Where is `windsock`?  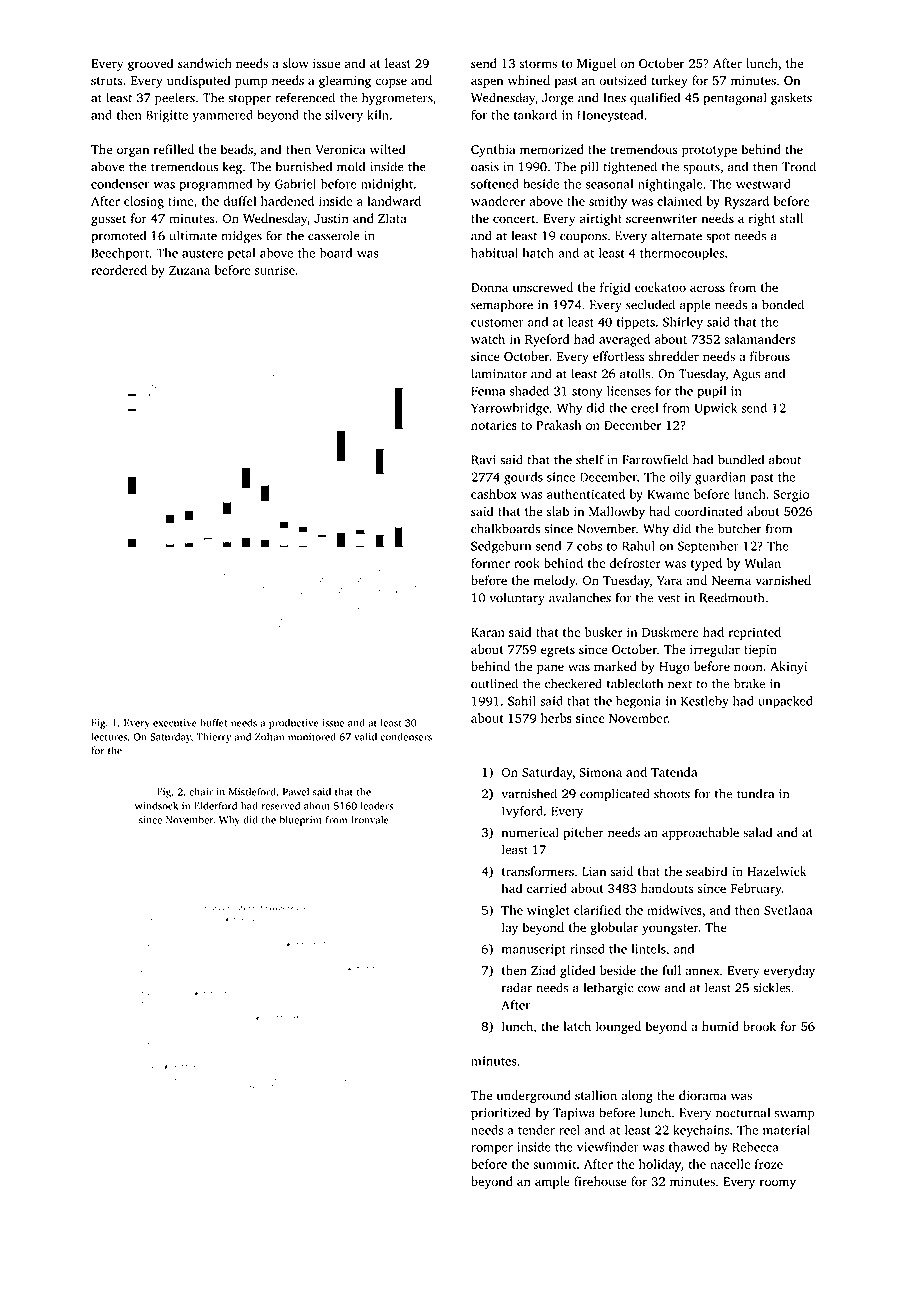
windsock is located at coordinates (156, 805).
